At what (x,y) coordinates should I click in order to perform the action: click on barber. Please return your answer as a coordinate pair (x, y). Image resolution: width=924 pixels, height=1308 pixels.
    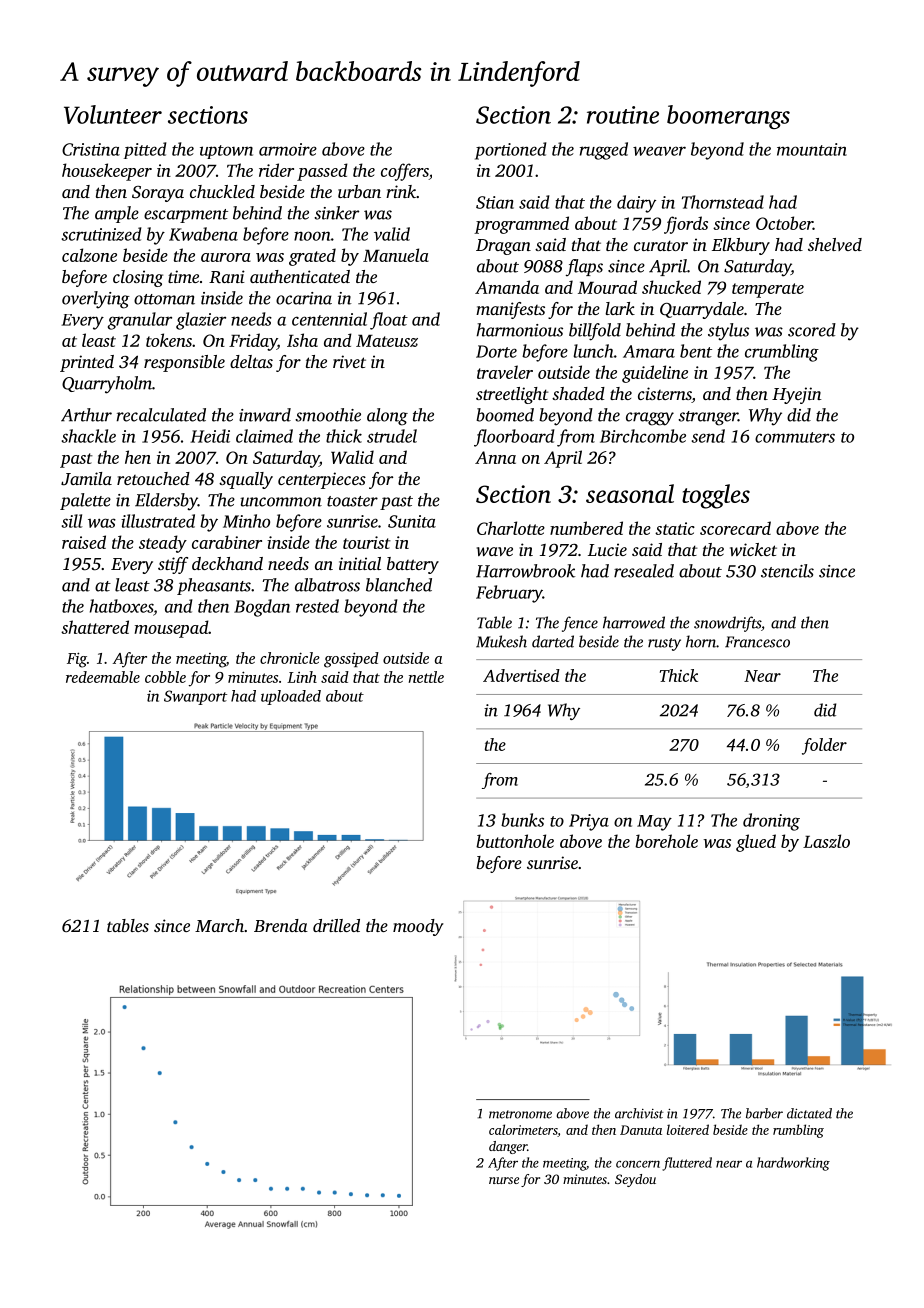
    Looking at the image, I should click on (764, 1113).
